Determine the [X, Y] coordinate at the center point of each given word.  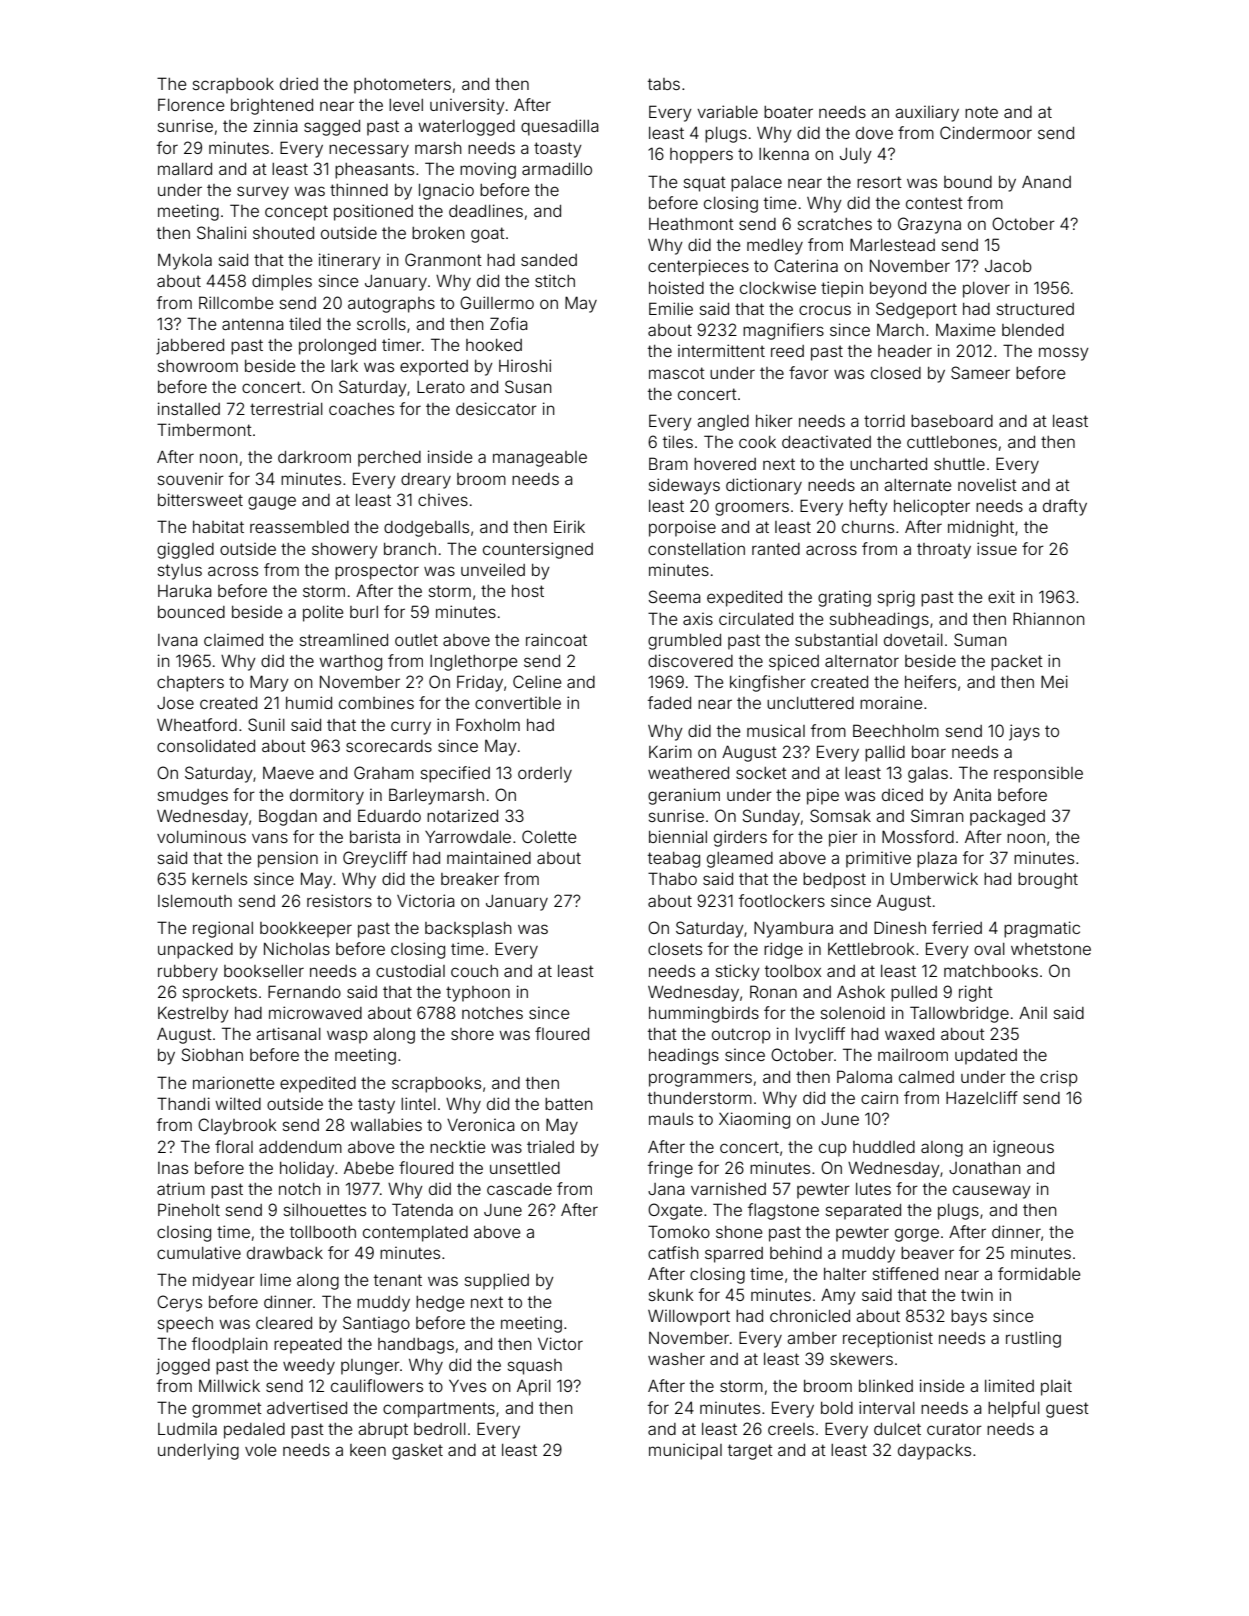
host [528, 591]
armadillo [557, 168]
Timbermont [204, 429]
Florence [191, 104]
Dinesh [900, 927]
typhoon [478, 994]
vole [260, 1450]
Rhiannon [1049, 618]
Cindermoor [986, 132]
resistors [339, 900]
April [534, 1387]
